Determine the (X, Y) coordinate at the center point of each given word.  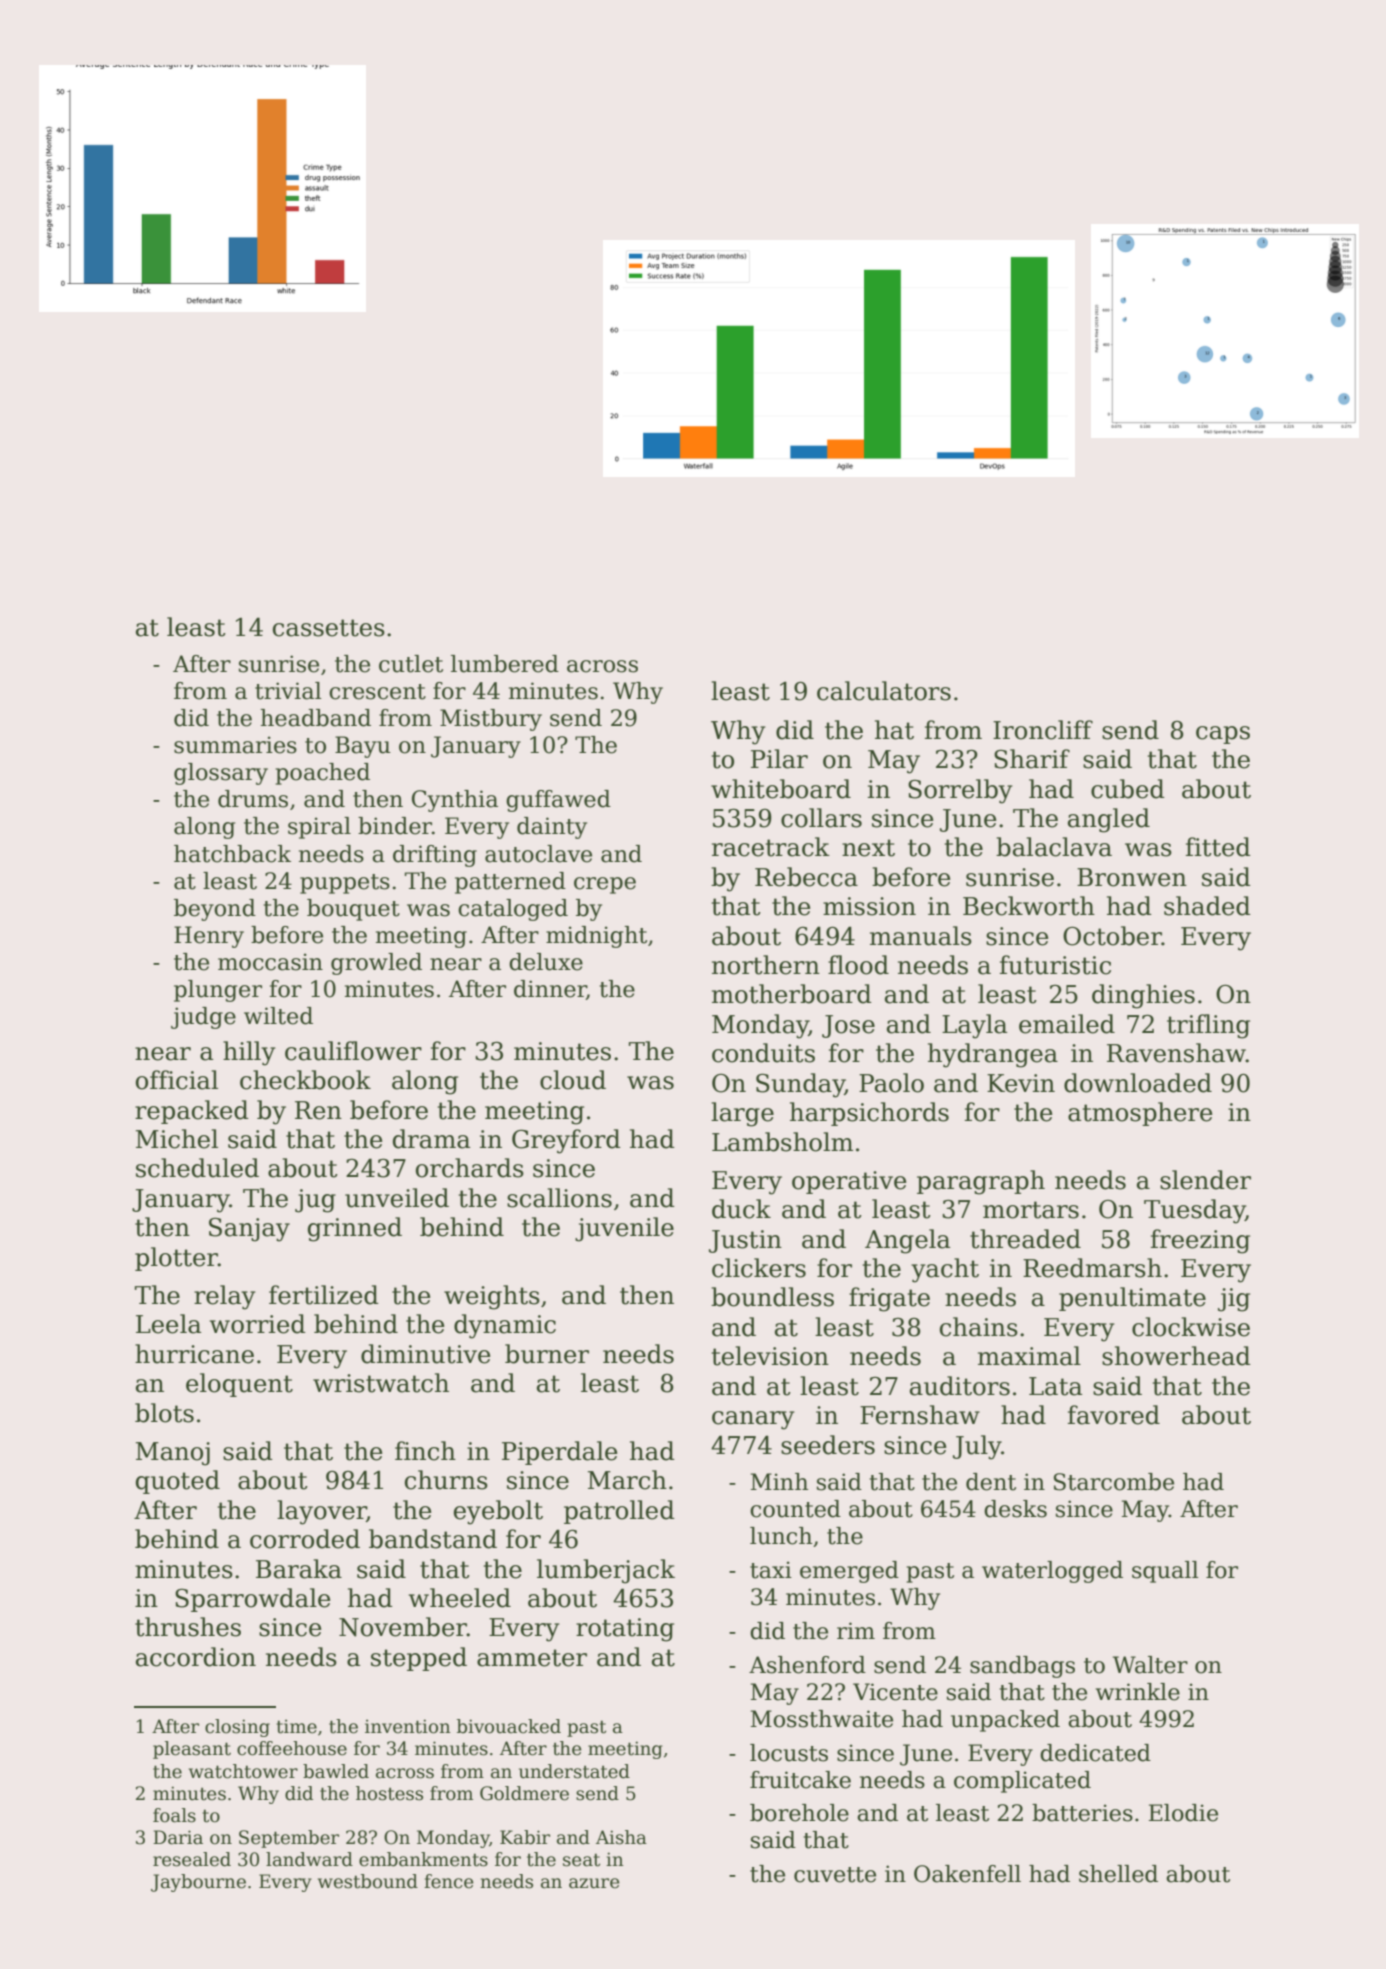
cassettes (329, 628)
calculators (884, 691)
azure (594, 1883)
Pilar (779, 759)
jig (1234, 1300)
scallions (559, 1198)
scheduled (197, 1168)
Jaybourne (198, 1883)
